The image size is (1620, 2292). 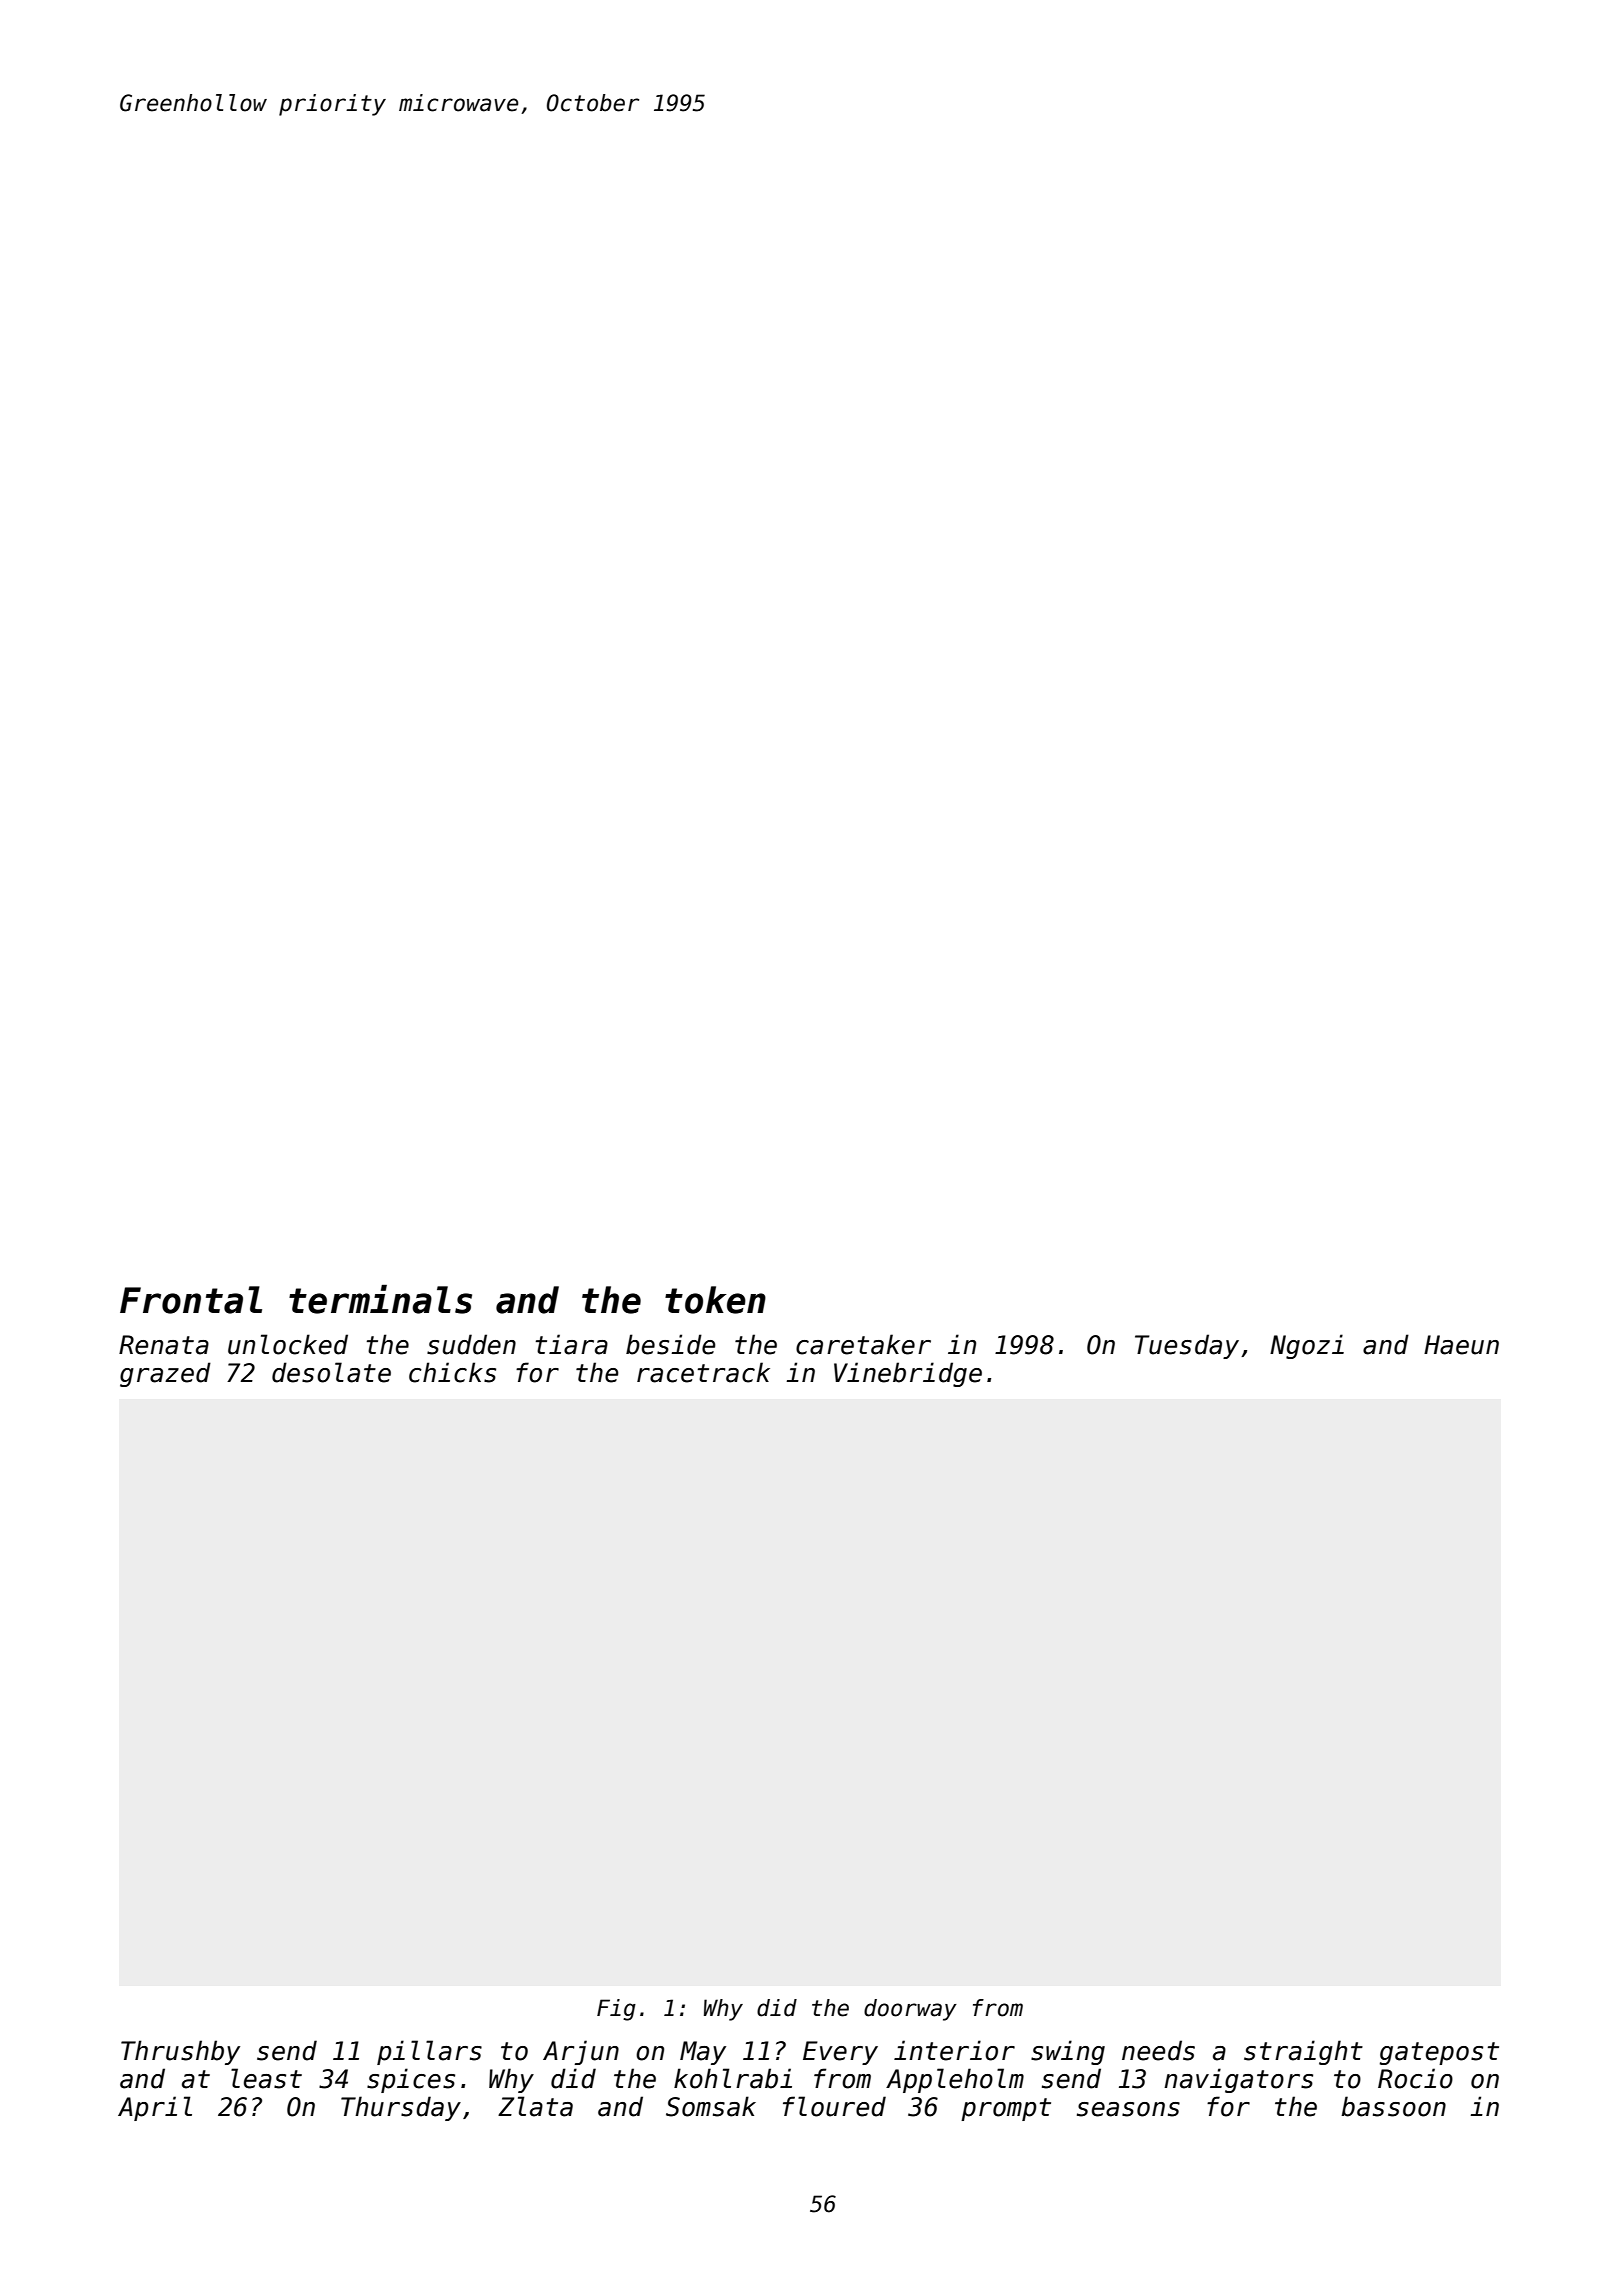 I want to click on Tuesday, so click(x=1187, y=1346).
